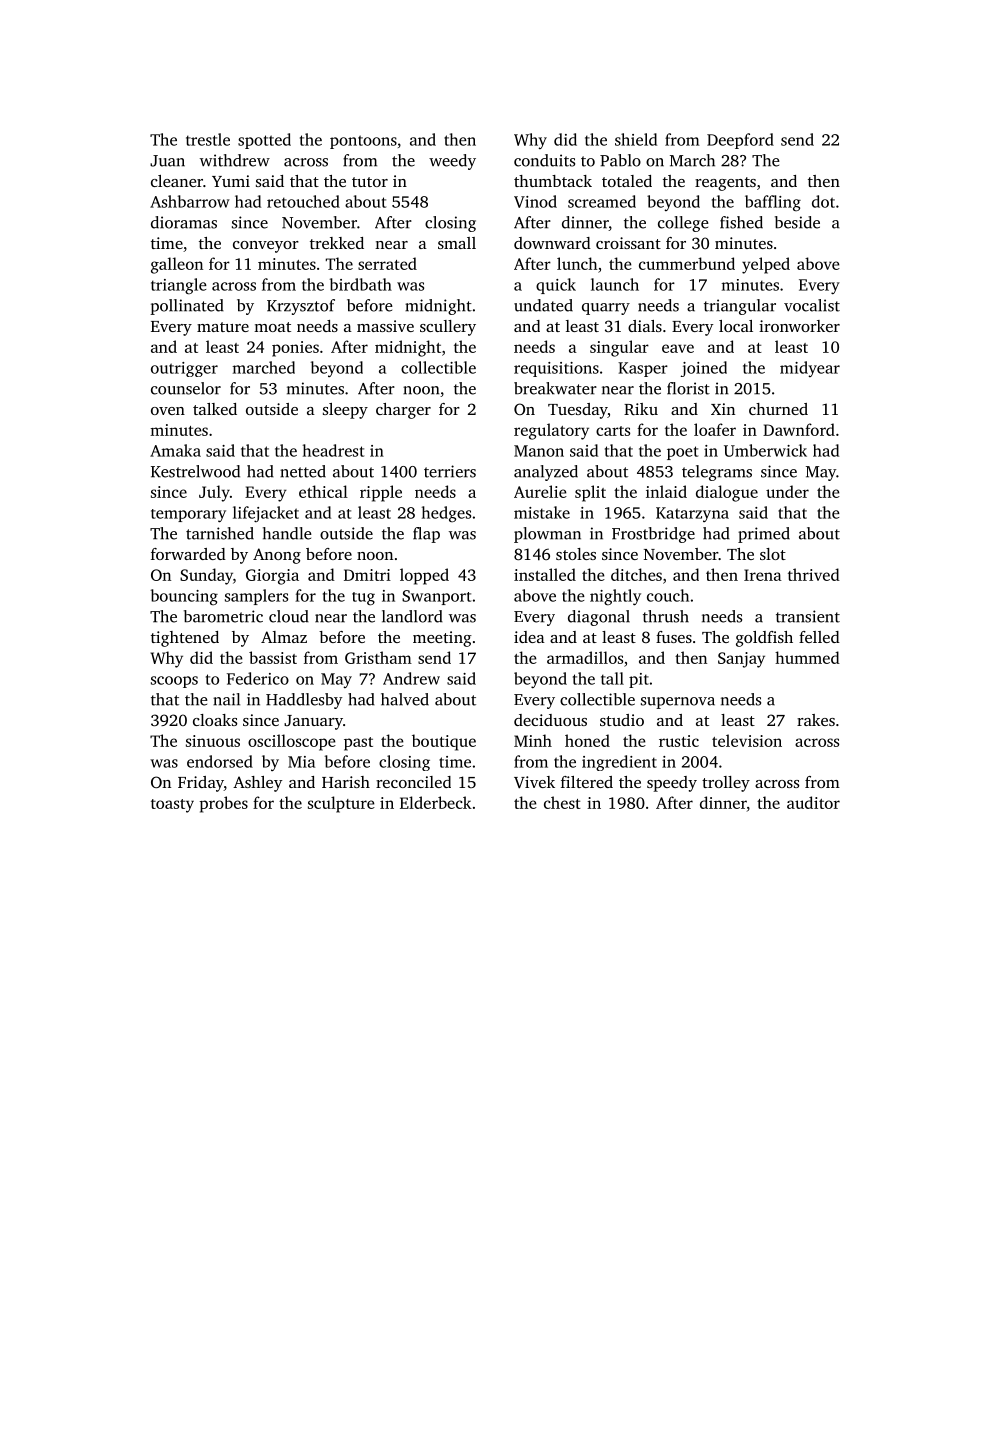  I want to click on breakwater, so click(555, 388).
